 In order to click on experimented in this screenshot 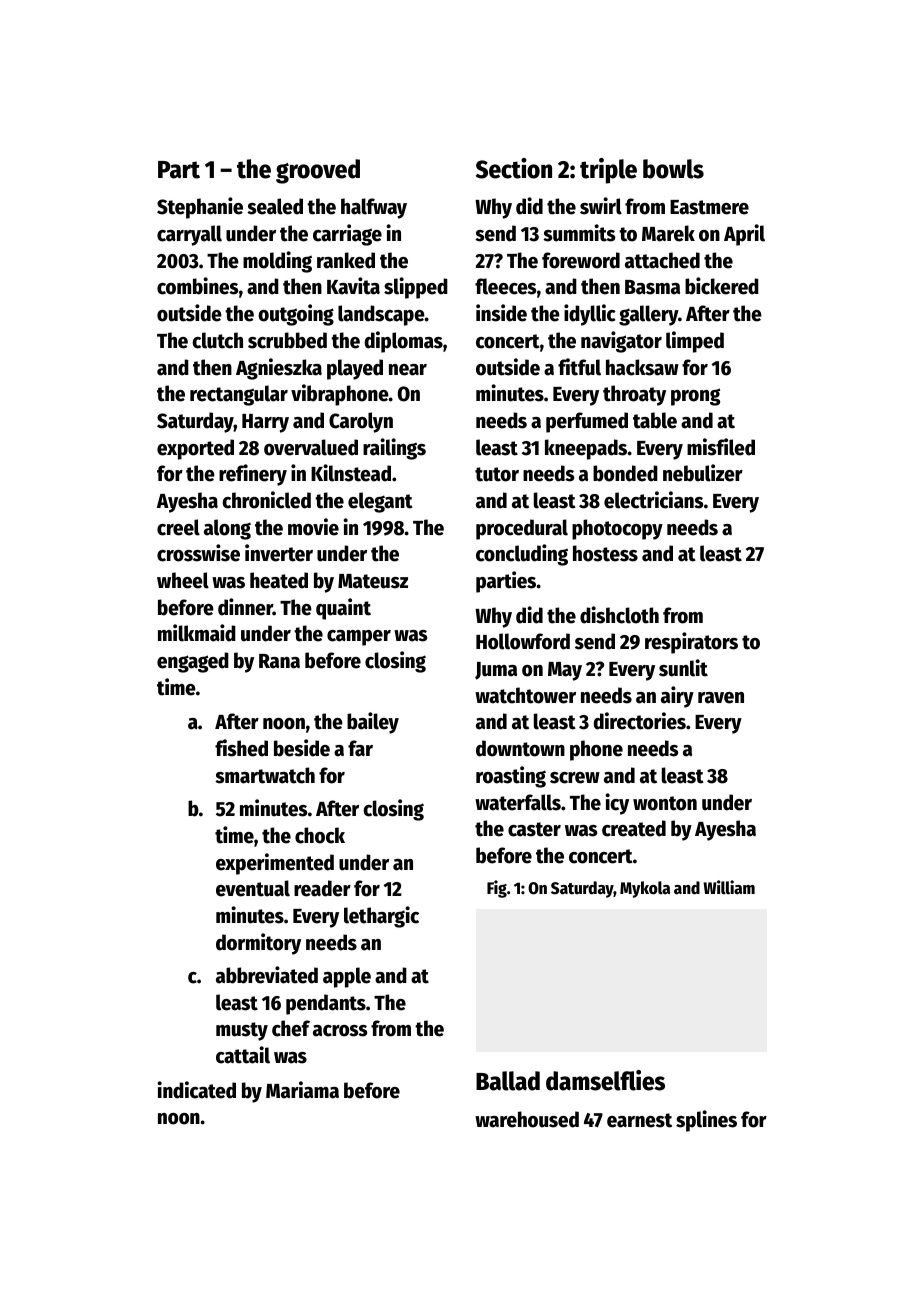, I will do `click(275, 864)`.
